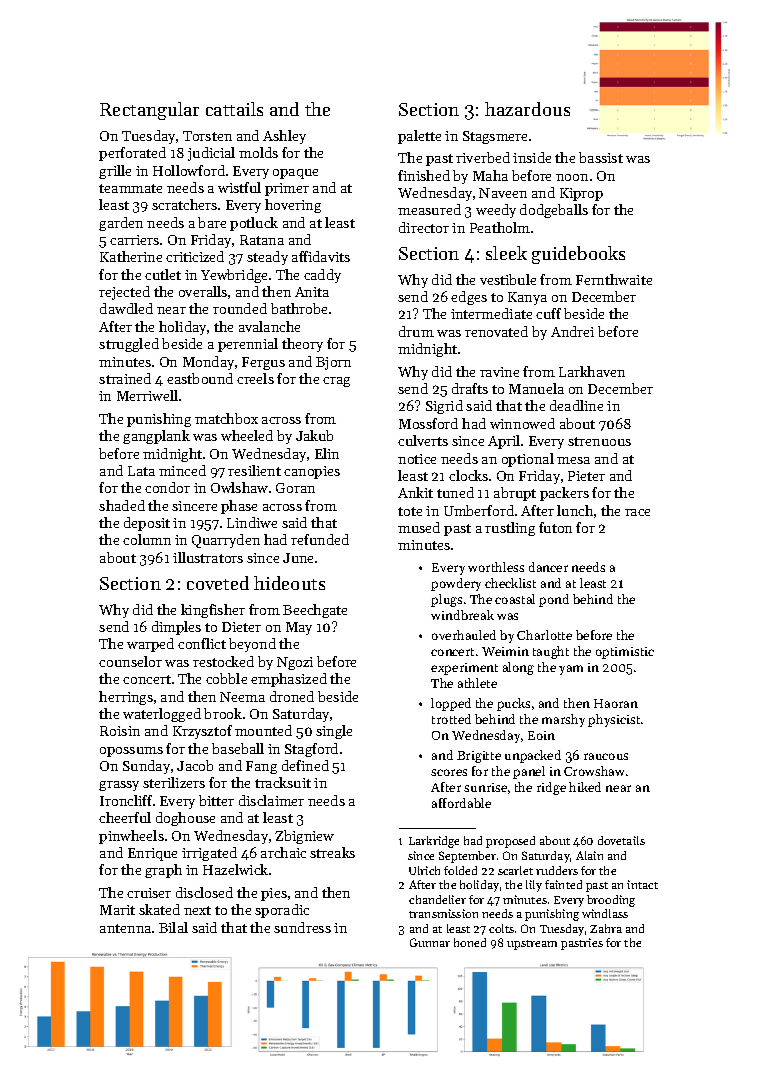 Image resolution: width=759 pixels, height=1077 pixels. I want to click on wistful, so click(239, 187).
